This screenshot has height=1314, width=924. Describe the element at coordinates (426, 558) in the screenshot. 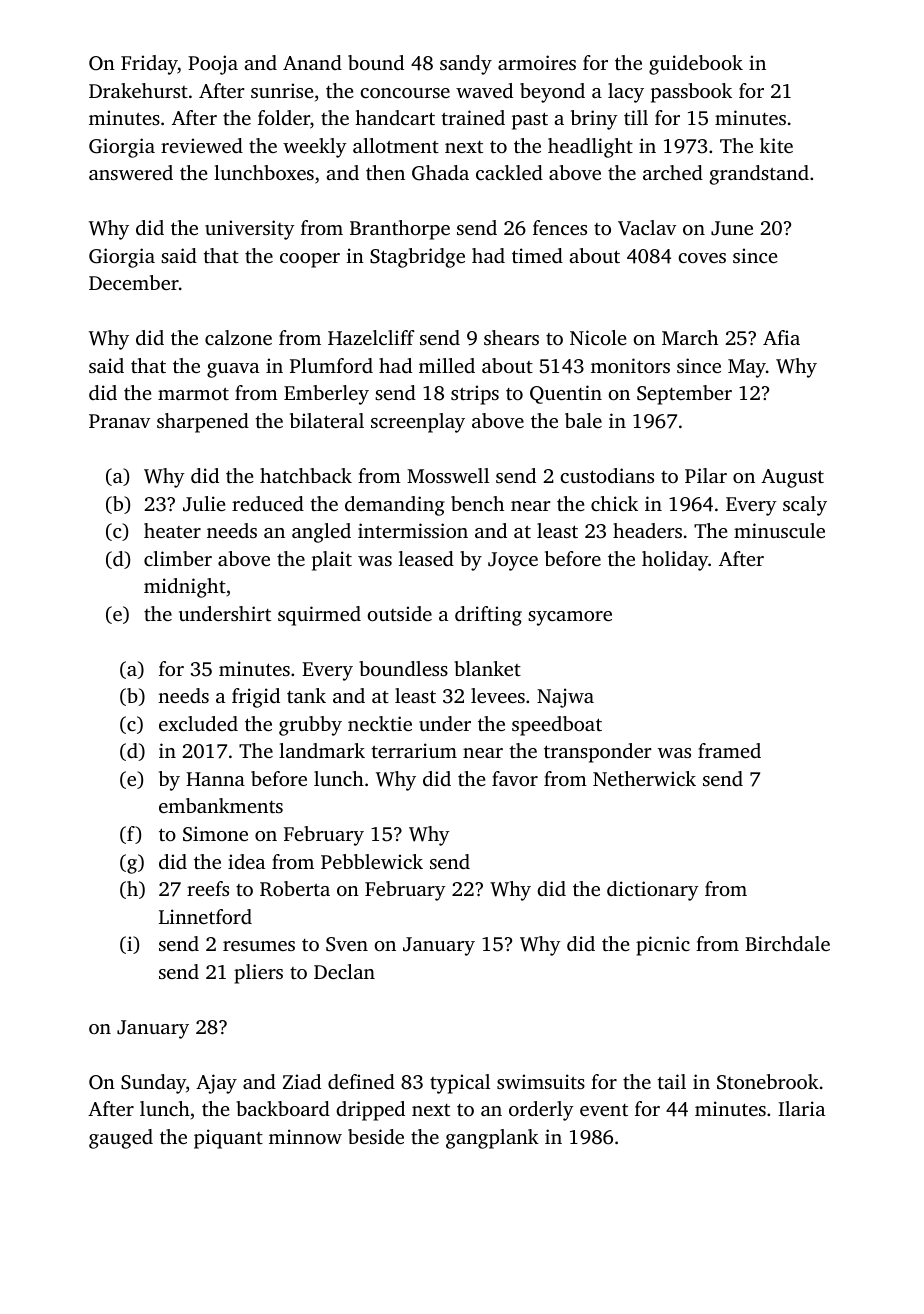

I see `leased` at that location.
